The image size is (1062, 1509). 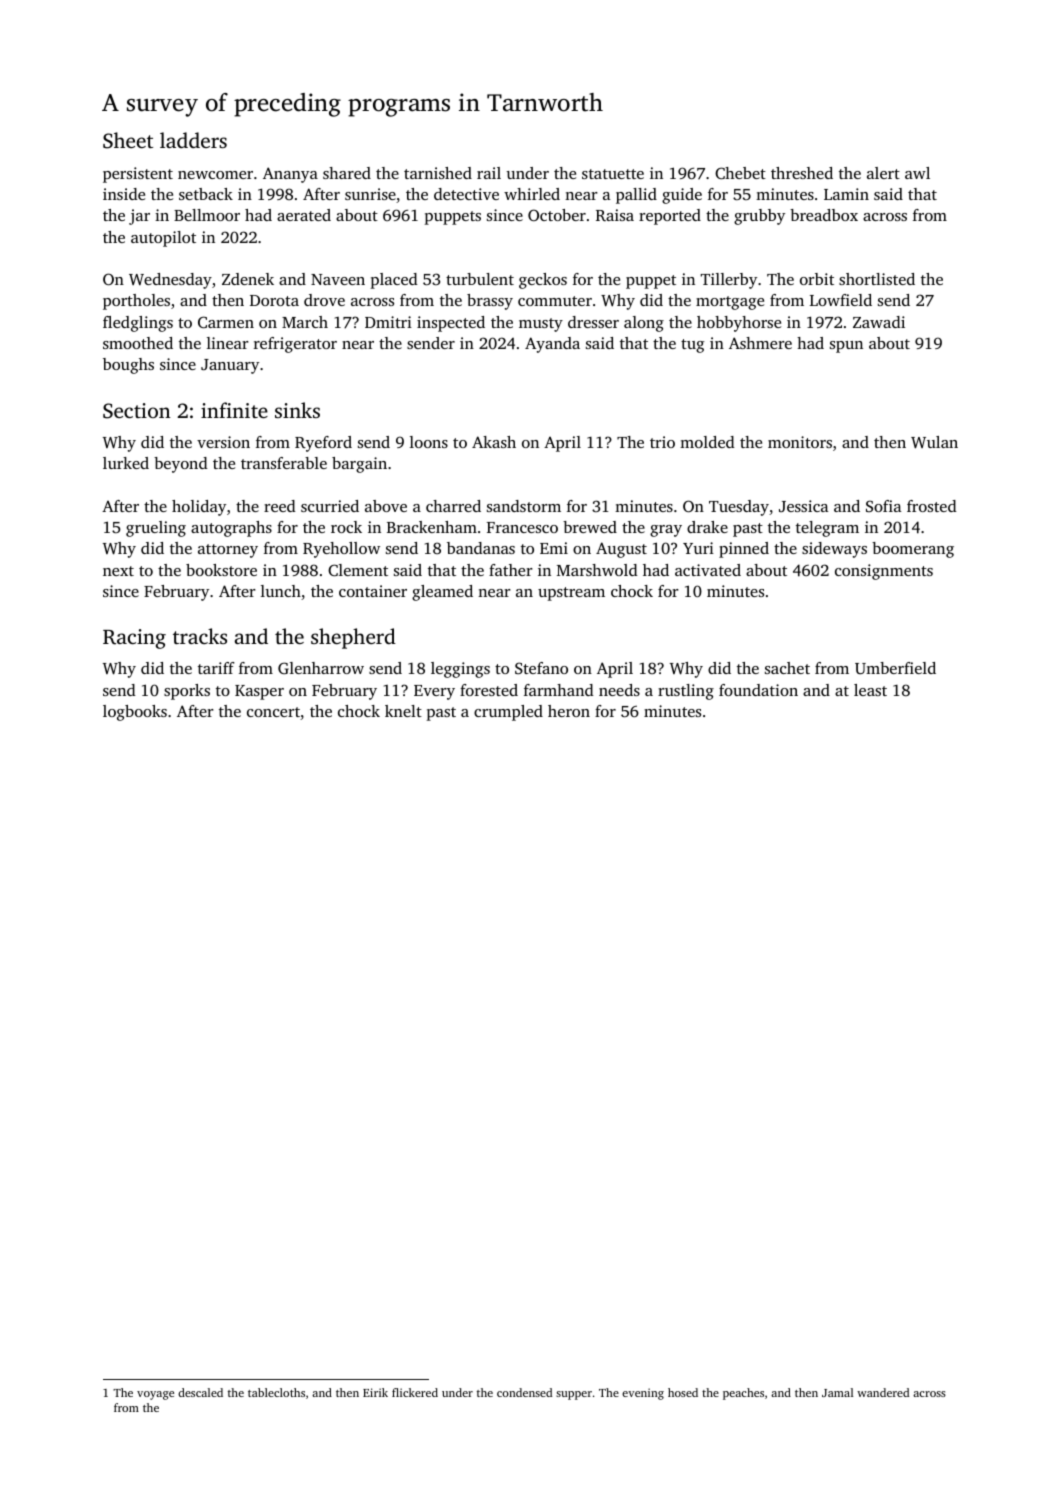 What do you see at coordinates (883, 173) in the screenshot?
I see `alert` at bounding box center [883, 173].
